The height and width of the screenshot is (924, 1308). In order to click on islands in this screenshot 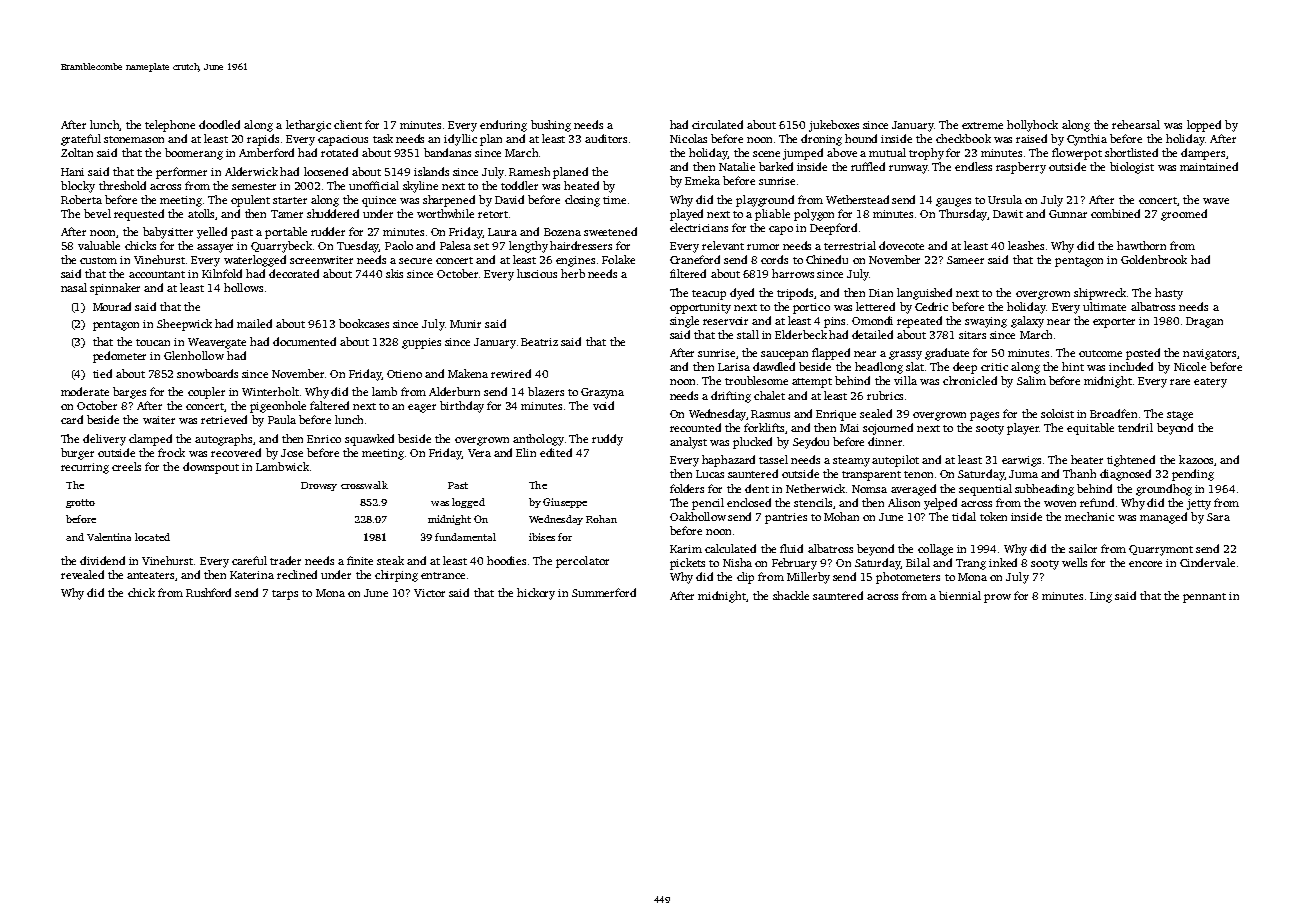, I will do `click(431, 171)`.
